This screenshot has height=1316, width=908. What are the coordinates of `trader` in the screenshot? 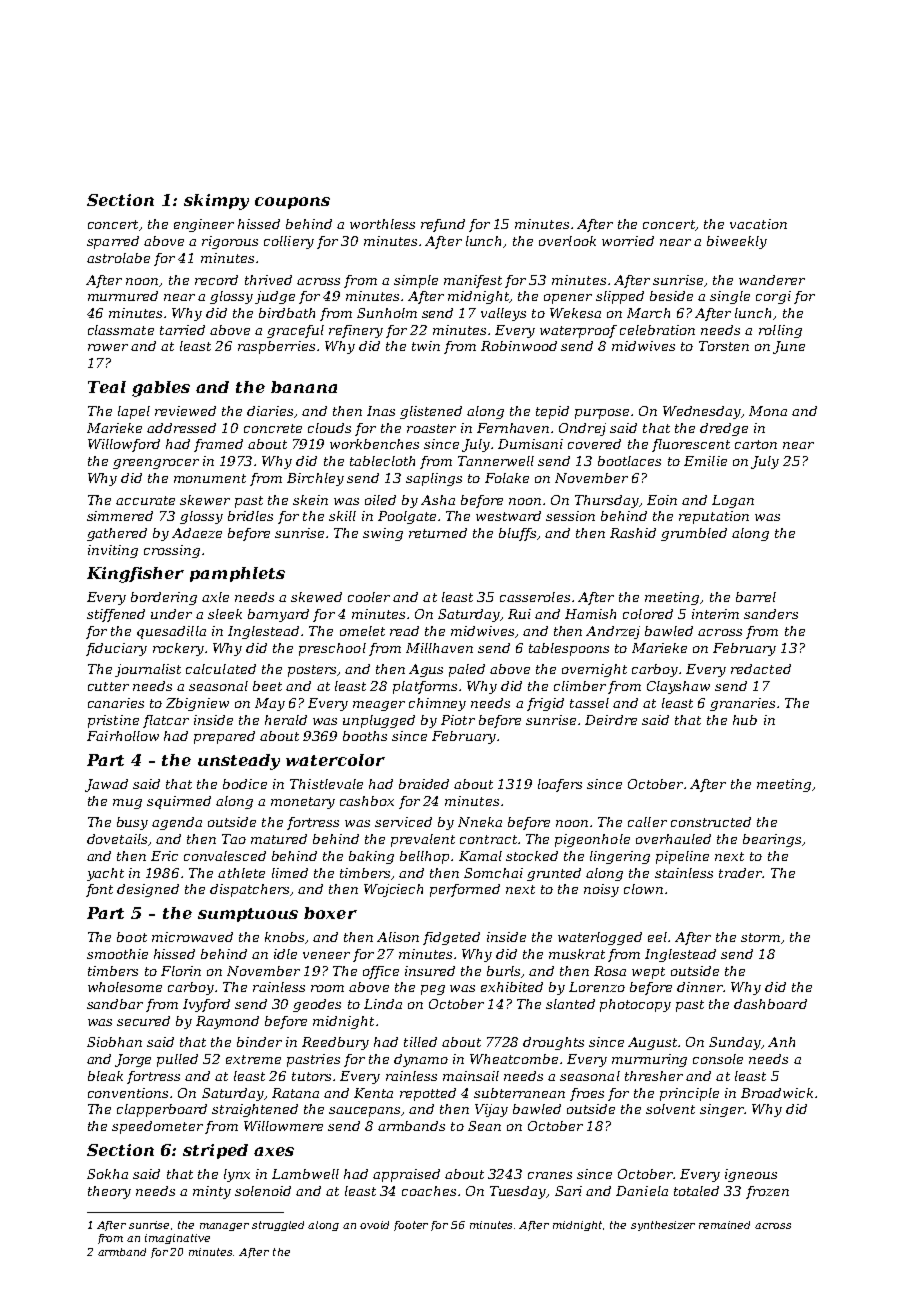 It's located at (740, 873).
